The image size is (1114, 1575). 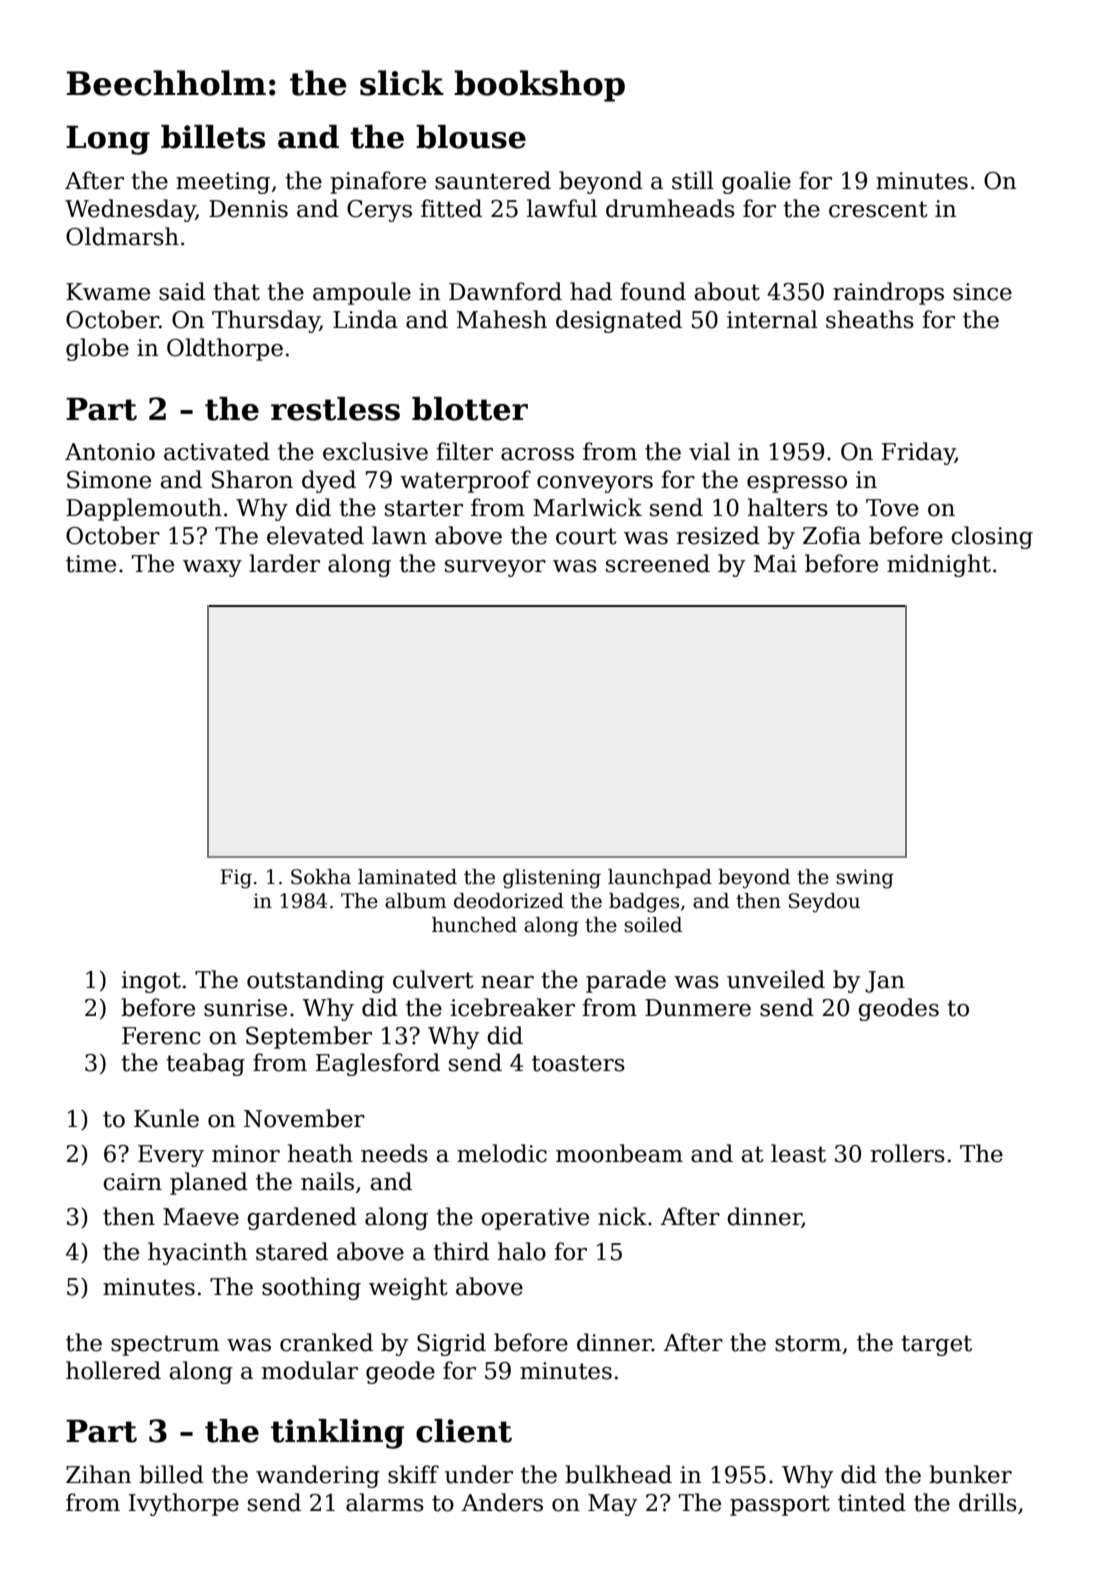 What do you see at coordinates (709, 451) in the image?
I see `vial` at bounding box center [709, 451].
